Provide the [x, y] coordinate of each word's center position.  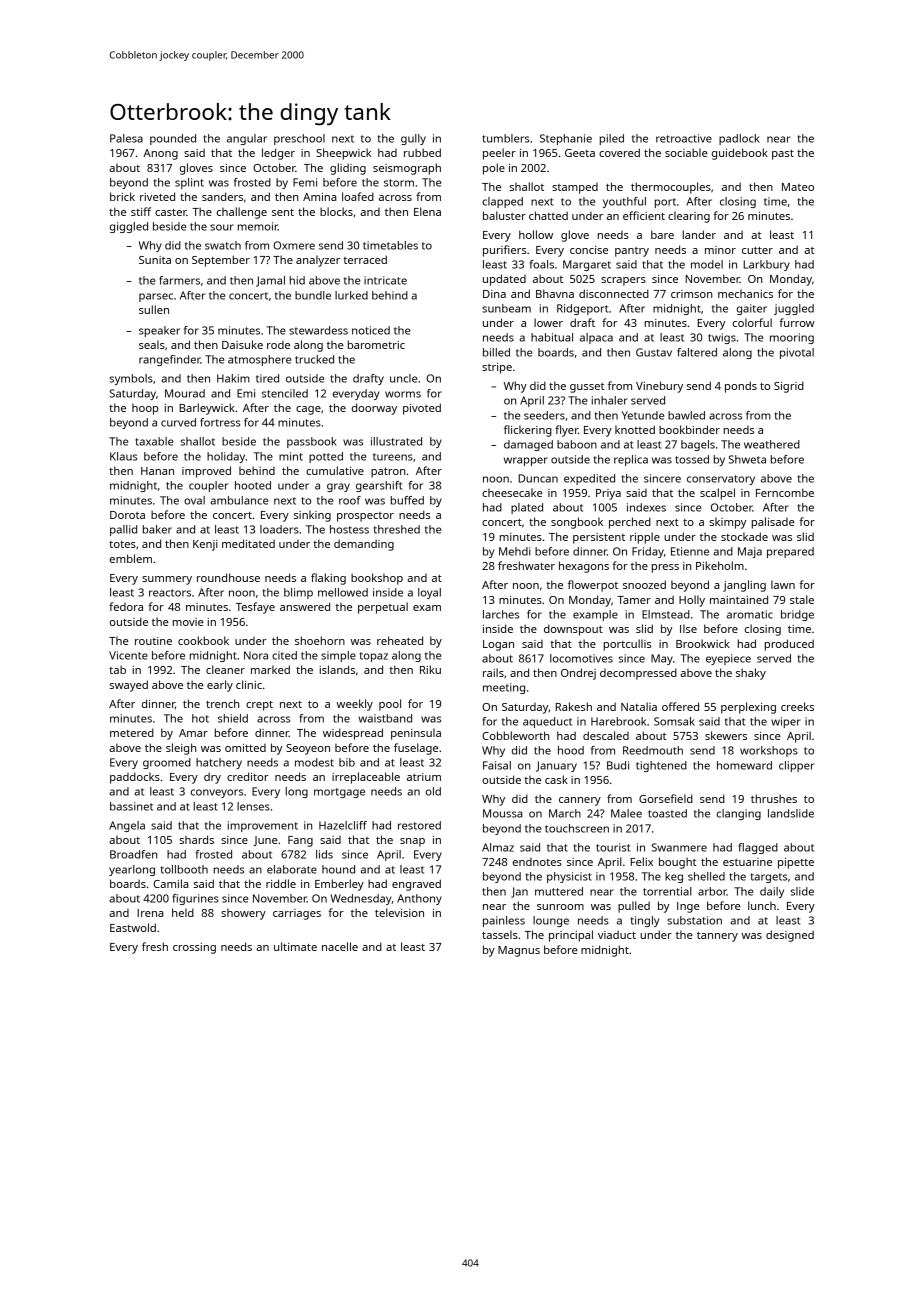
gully [413, 139]
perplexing [748, 708]
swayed [128, 686]
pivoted [422, 409]
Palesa [126, 138]
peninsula [416, 734]
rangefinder [170, 360]
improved [206, 472]
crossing [194, 948]
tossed [692, 459]
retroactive [684, 138]
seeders [544, 415]
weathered [772, 444]
